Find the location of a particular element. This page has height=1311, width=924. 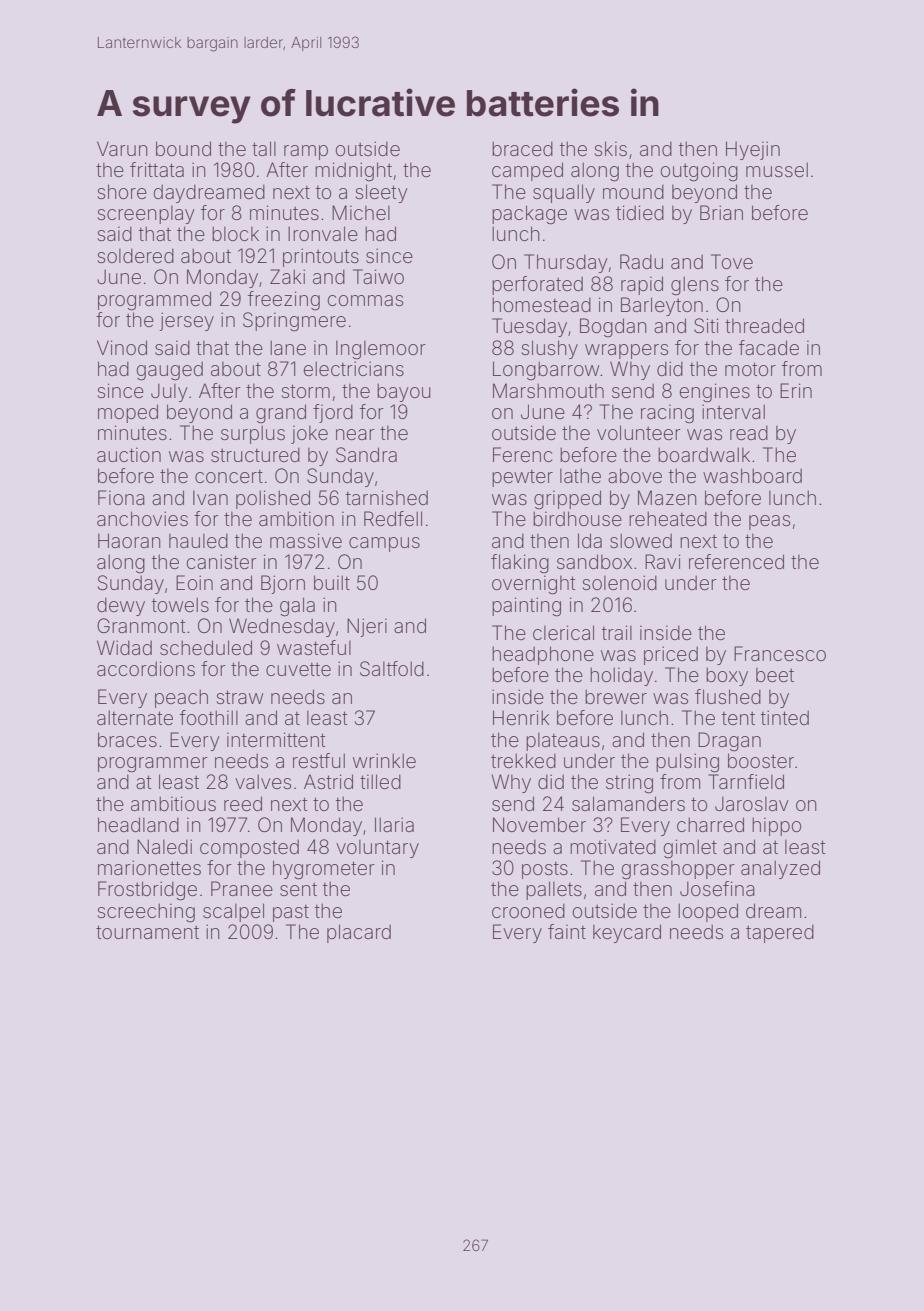

ambitious is located at coordinates (173, 803).
